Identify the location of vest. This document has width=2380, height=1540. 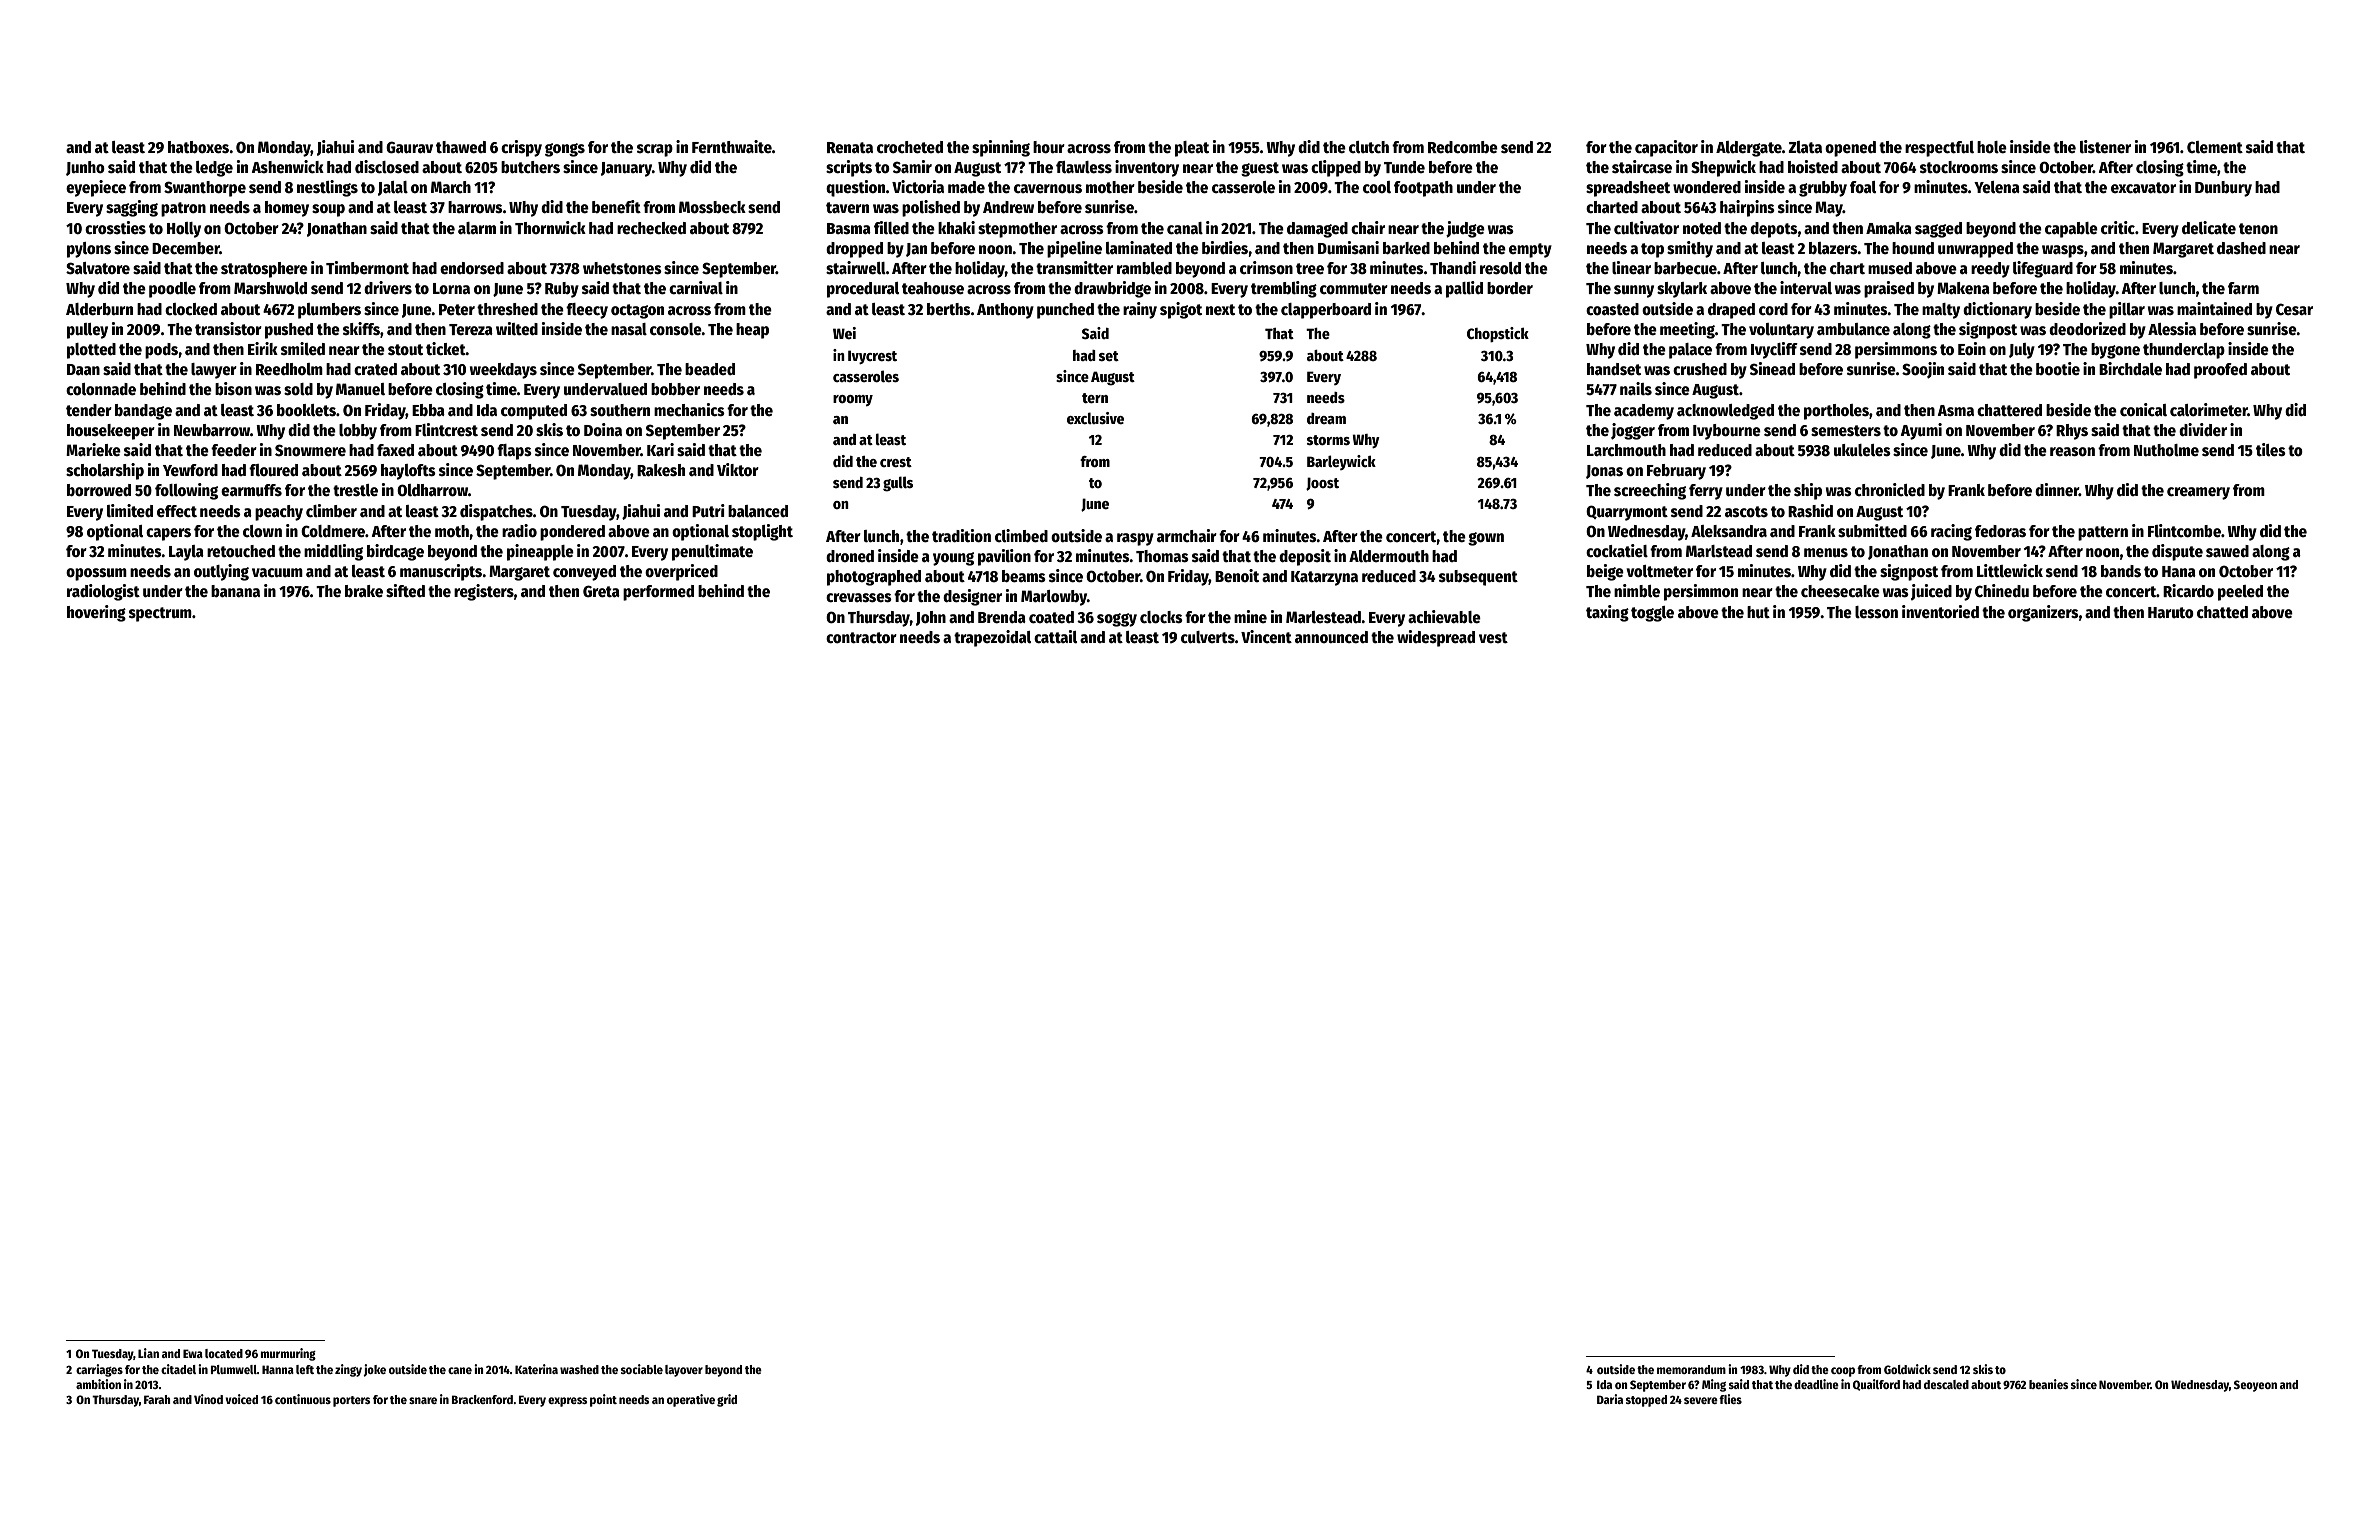
(1493, 637).
